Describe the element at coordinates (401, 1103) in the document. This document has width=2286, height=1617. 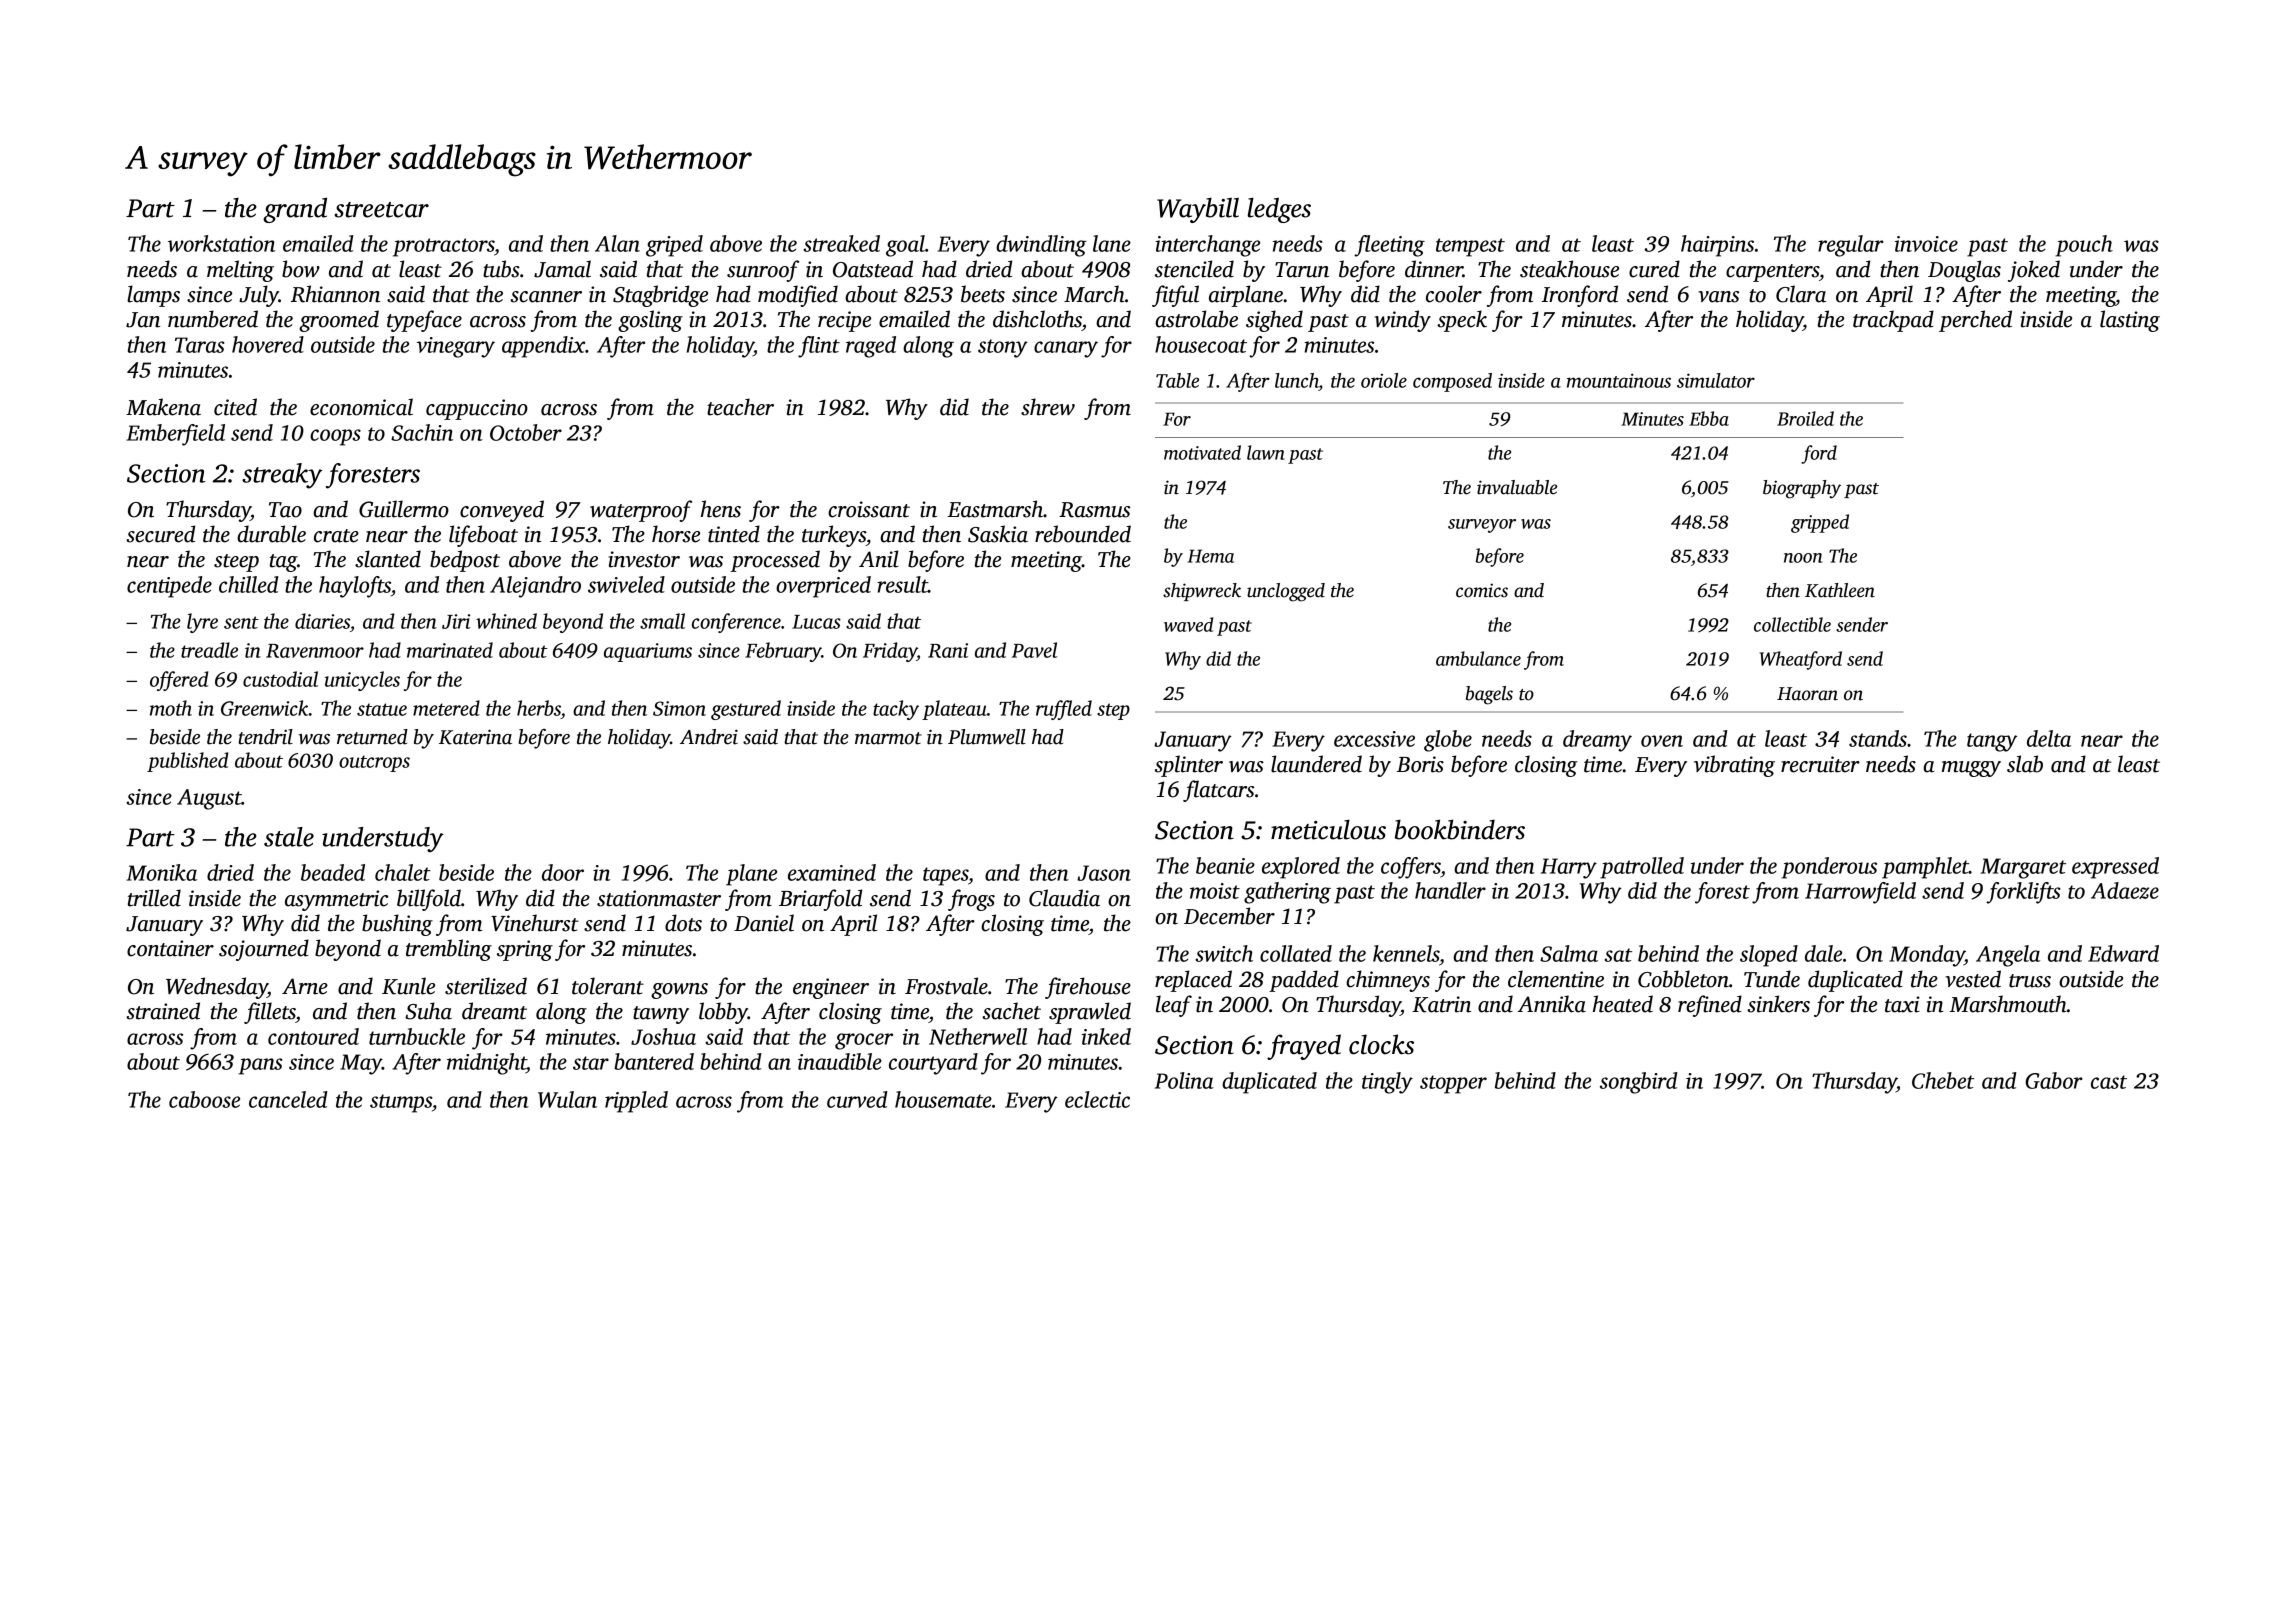
I see `stumps` at that location.
